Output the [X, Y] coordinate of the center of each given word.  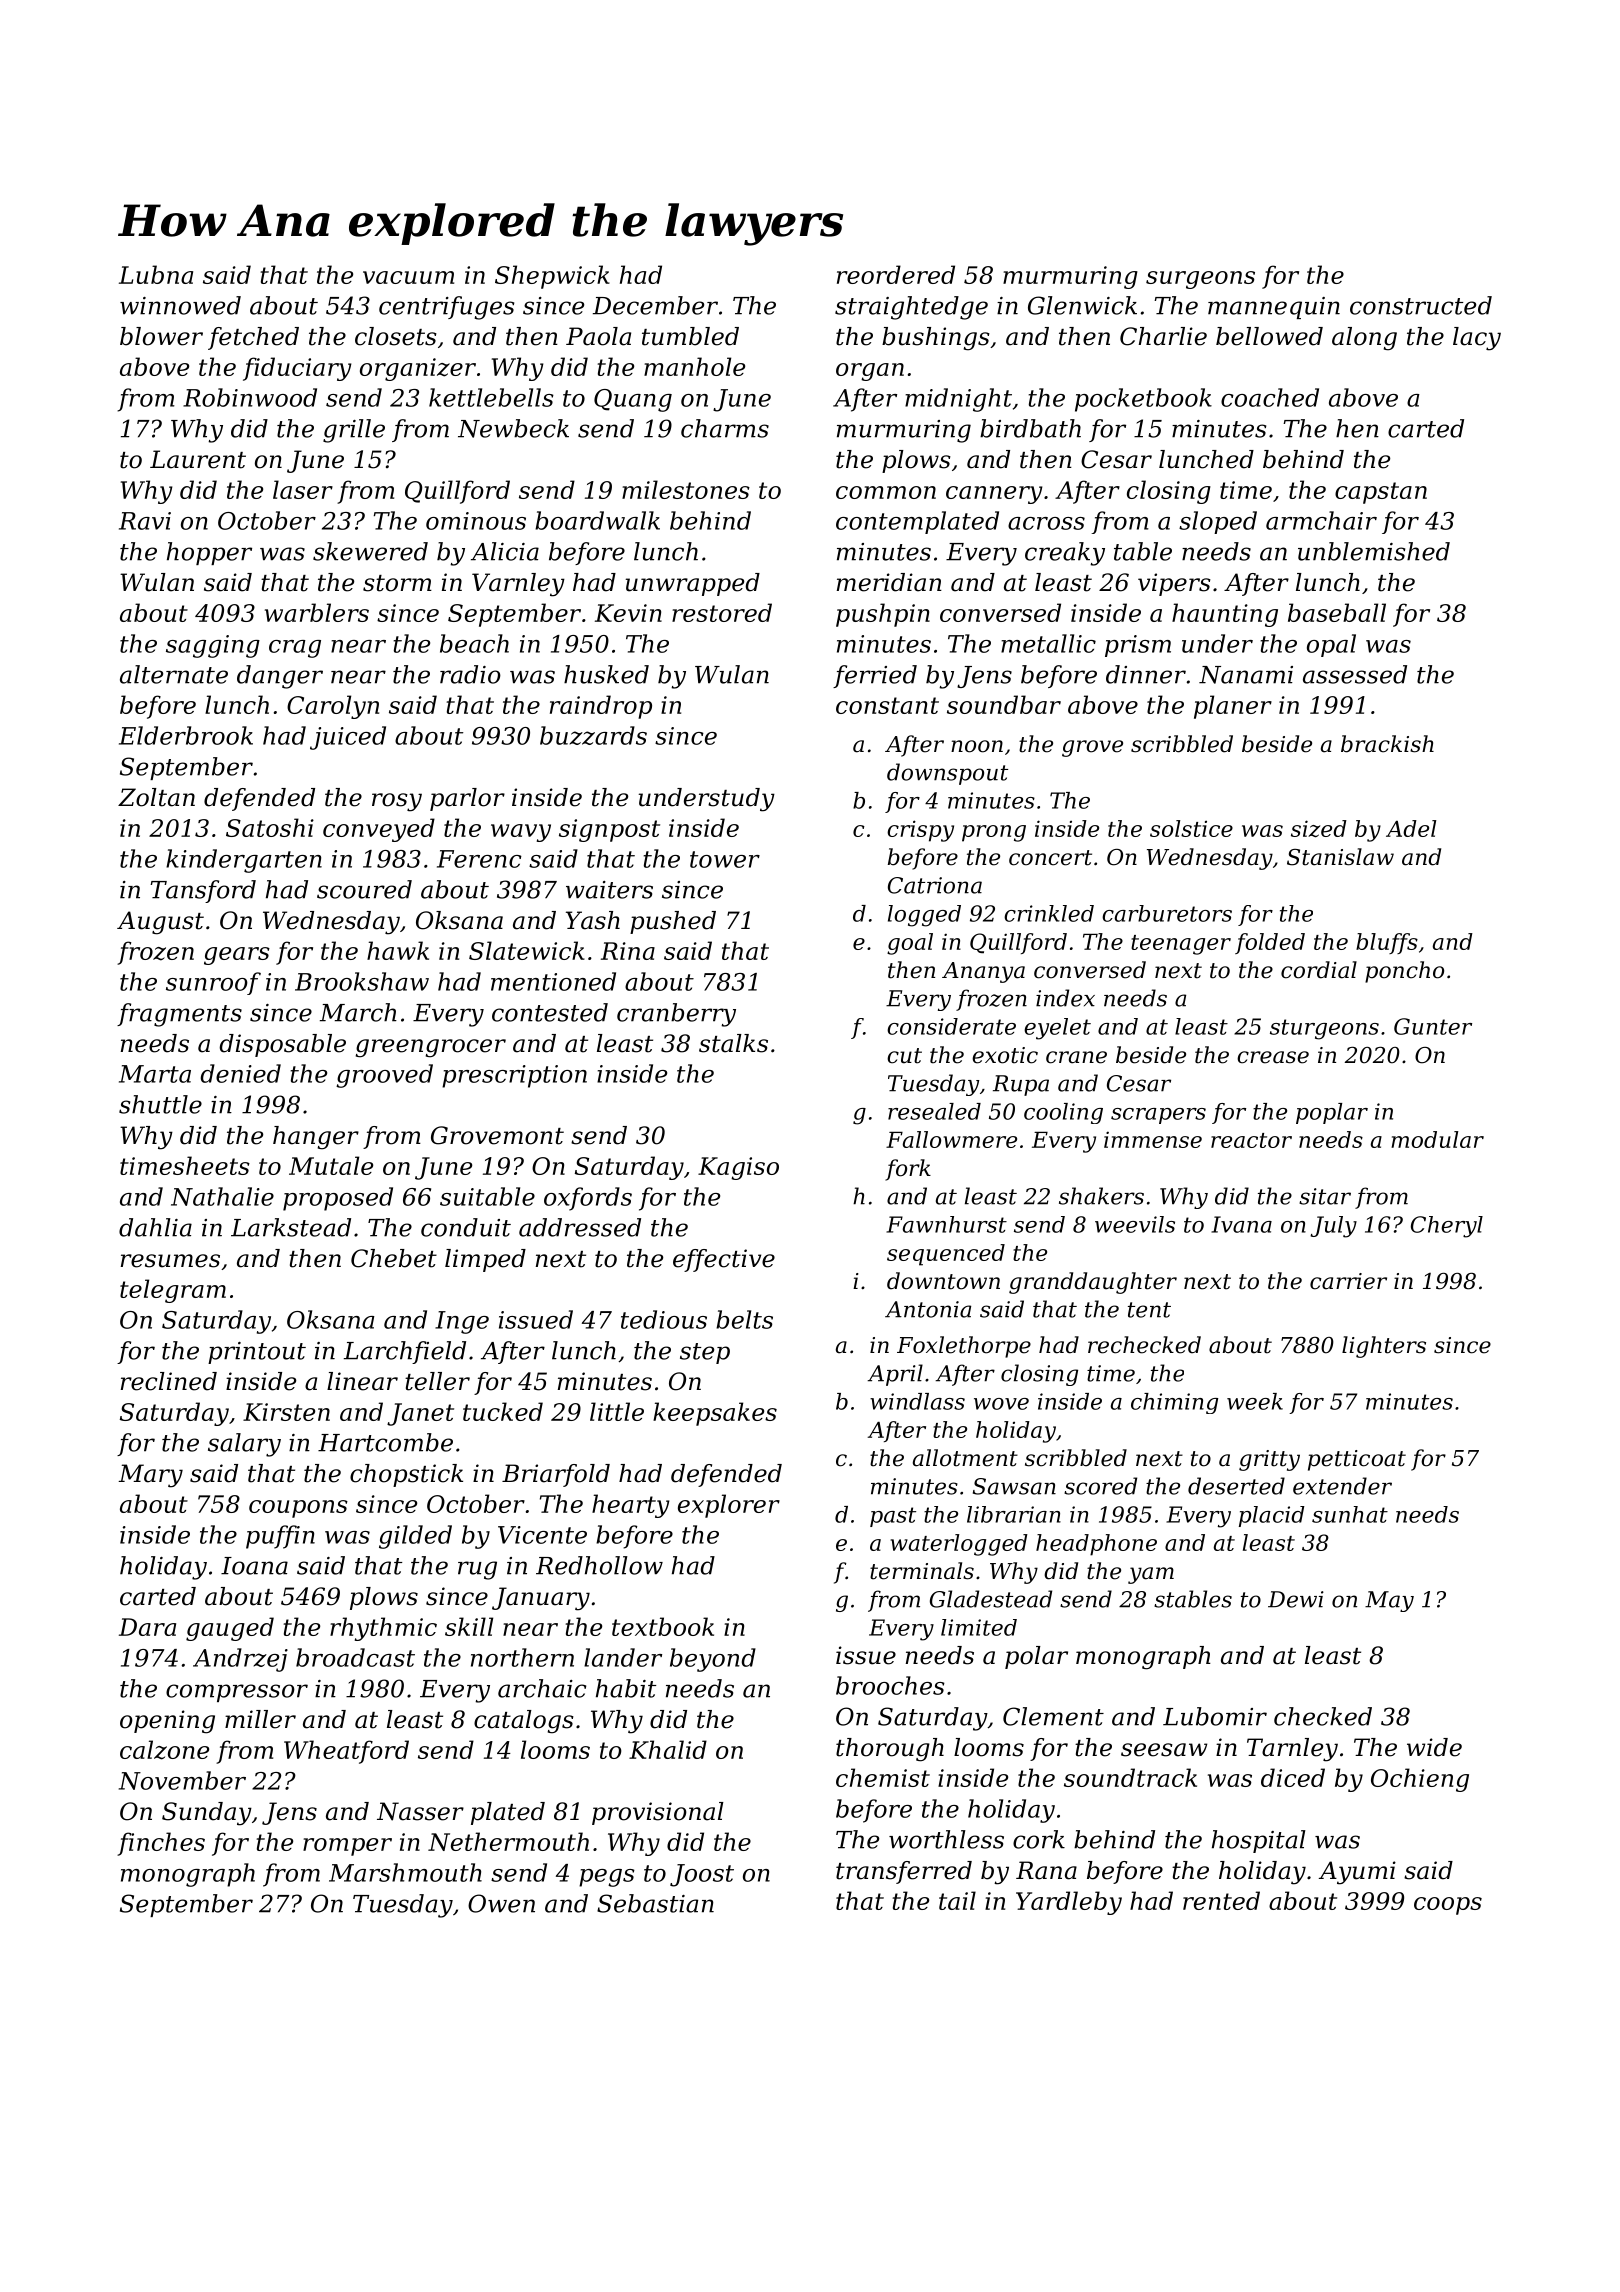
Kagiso [738, 1168]
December [655, 305]
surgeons [1200, 280]
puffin [280, 1537]
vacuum [408, 277]
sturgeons [1324, 1029]
